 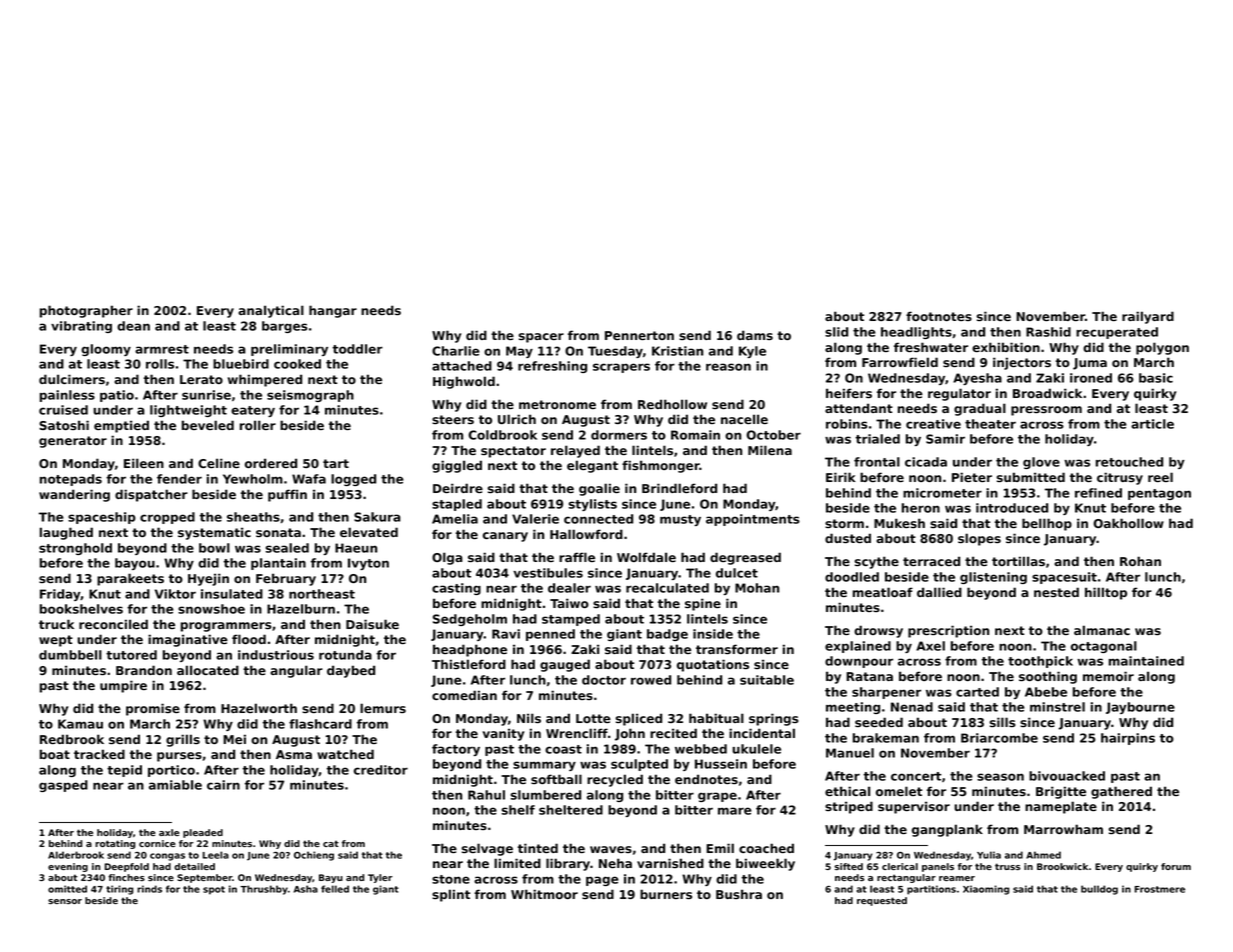 I want to click on evening, so click(x=68, y=867).
